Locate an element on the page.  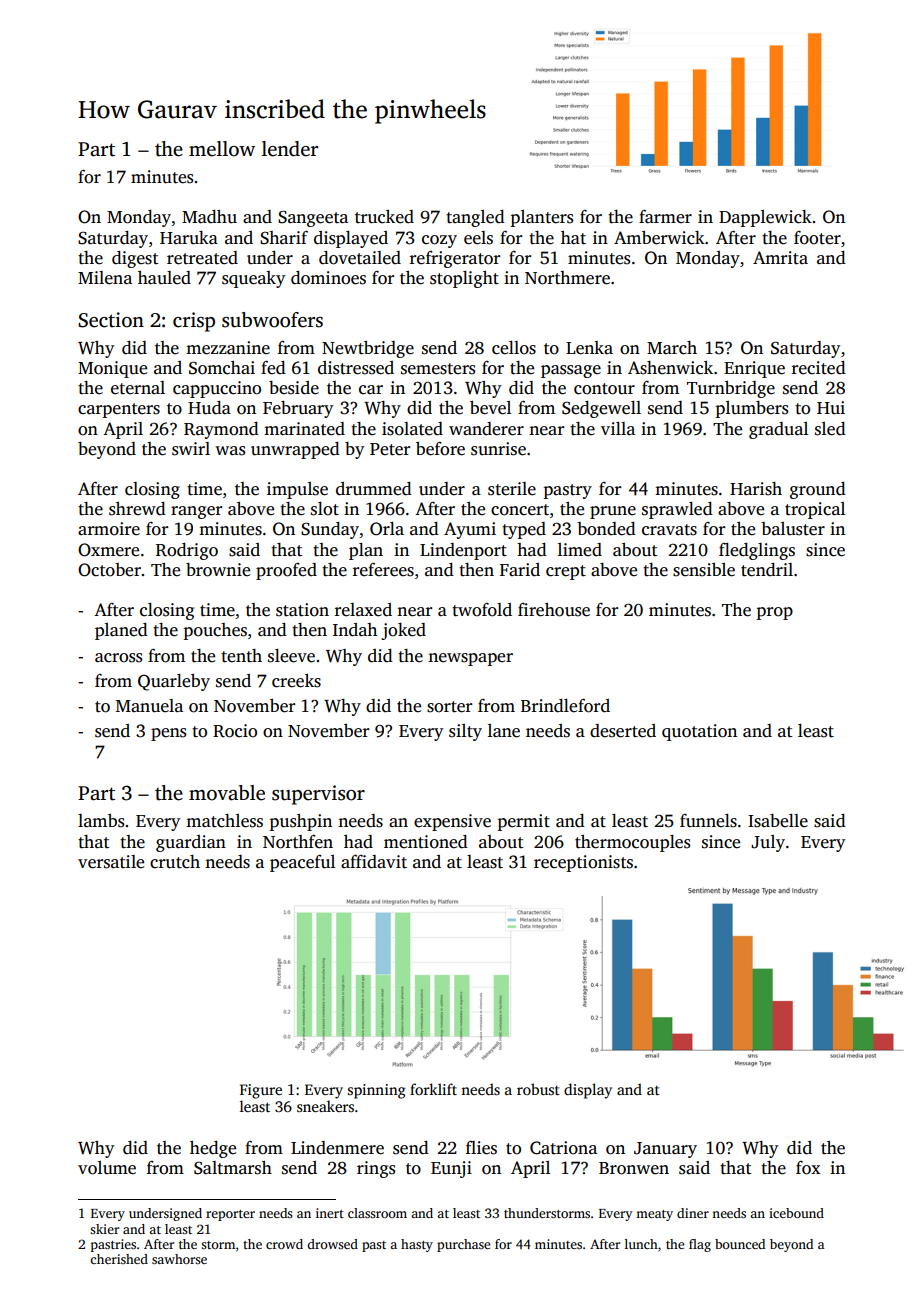
hasty is located at coordinates (417, 1245).
